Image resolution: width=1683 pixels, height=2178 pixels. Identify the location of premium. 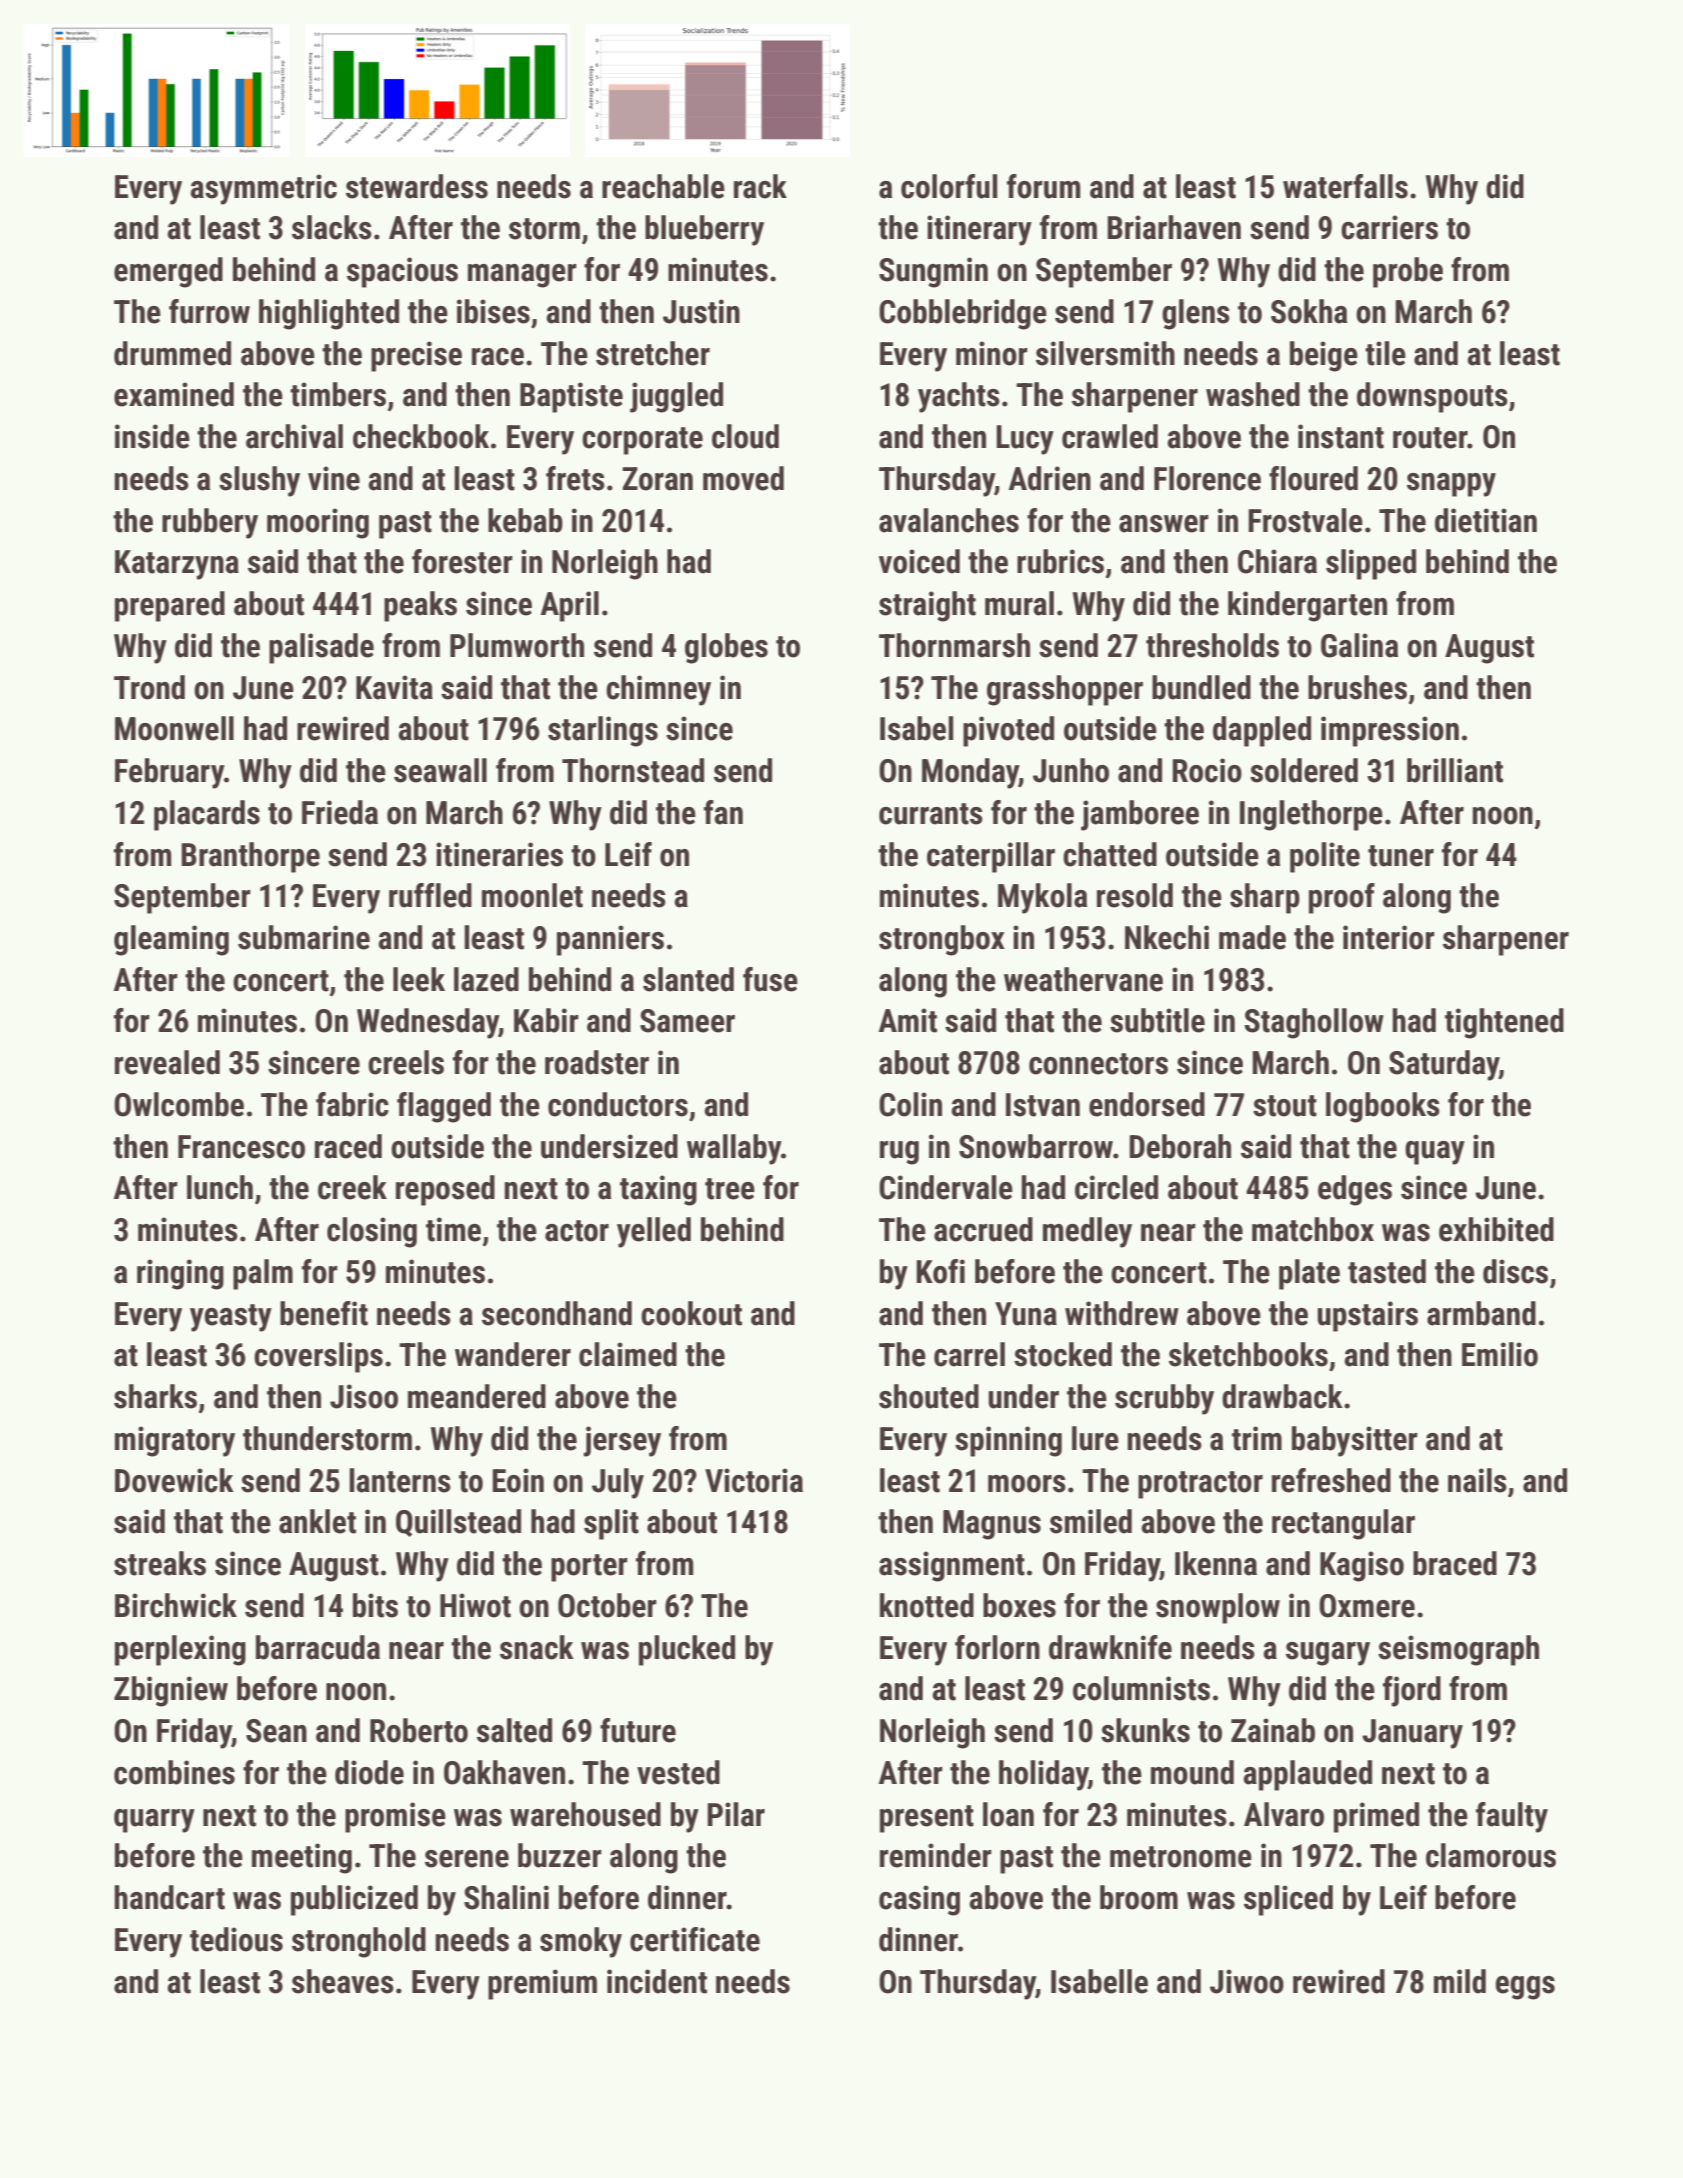
(542, 1984).
